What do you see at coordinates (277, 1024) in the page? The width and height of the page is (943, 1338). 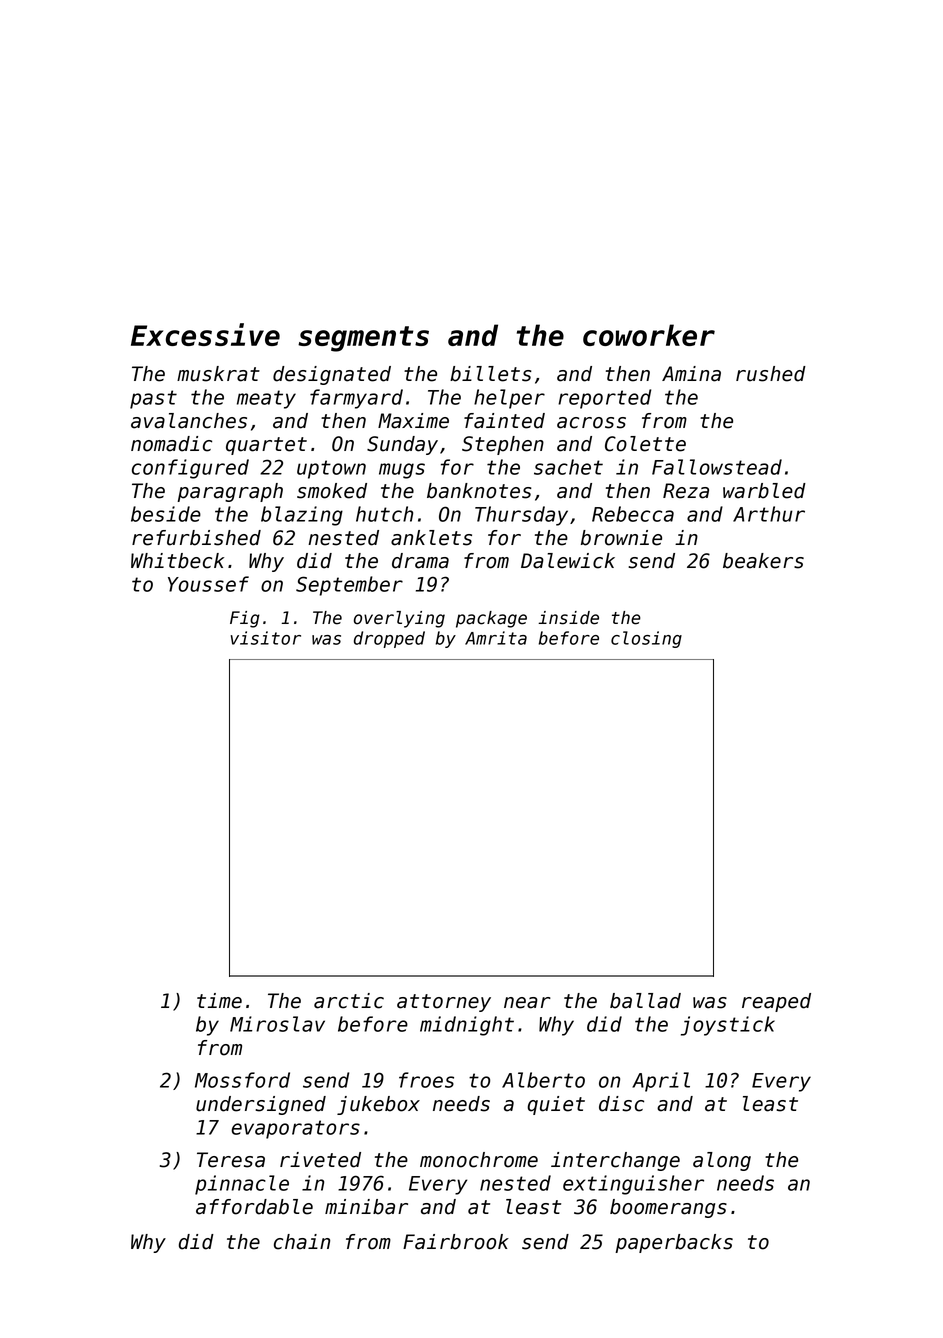 I see `Miroslav` at bounding box center [277, 1024].
